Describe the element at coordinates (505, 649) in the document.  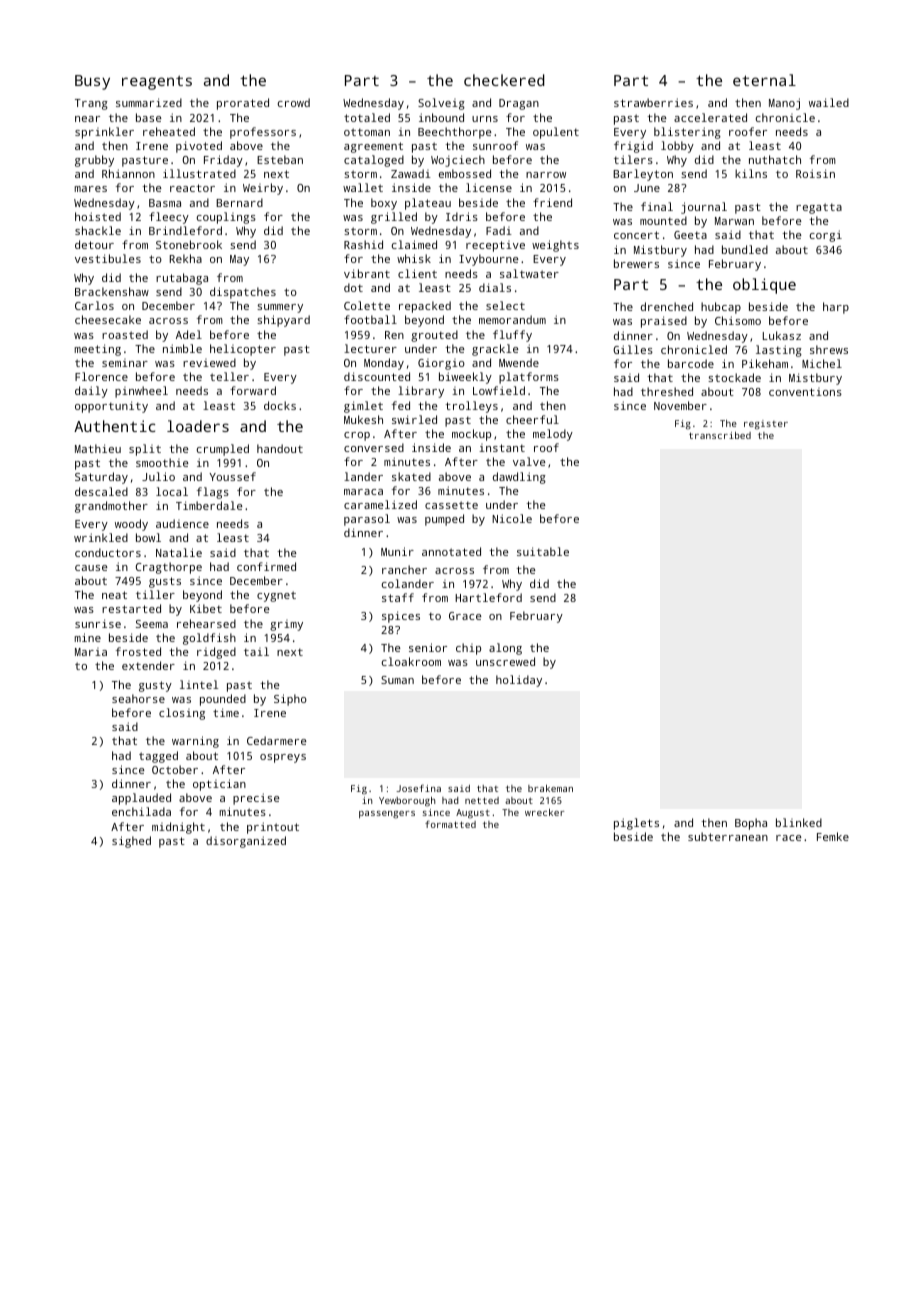
I see `along` at that location.
